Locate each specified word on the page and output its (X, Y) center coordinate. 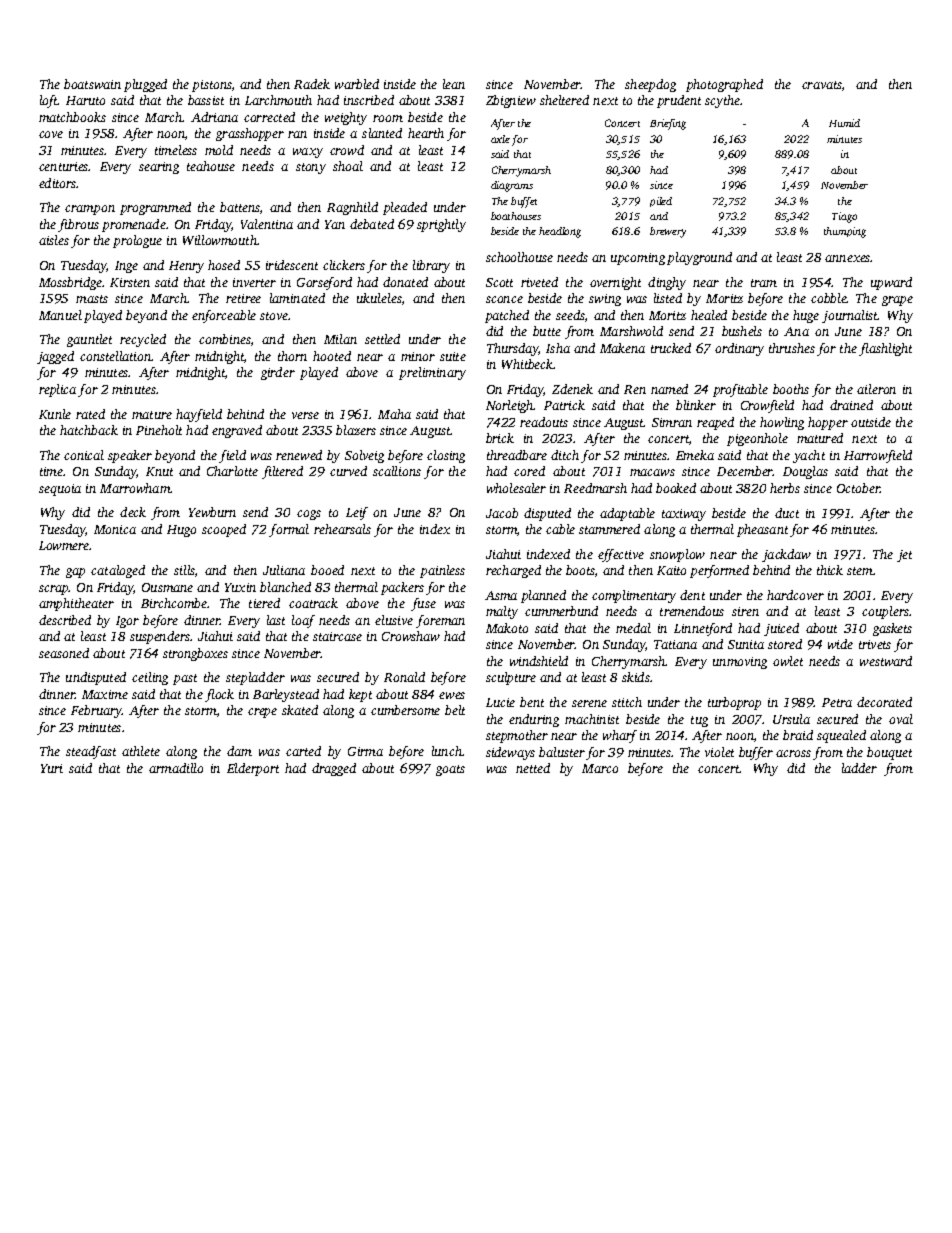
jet (904, 556)
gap (75, 573)
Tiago (844, 217)
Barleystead (286, 695)
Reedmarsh (595, 488)
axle (500, 139)
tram (764, 283)
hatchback (89, 430)
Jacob (502, 513)
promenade (134, 225)
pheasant (762, 530)
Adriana (214, 117)
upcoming (638, 259)
